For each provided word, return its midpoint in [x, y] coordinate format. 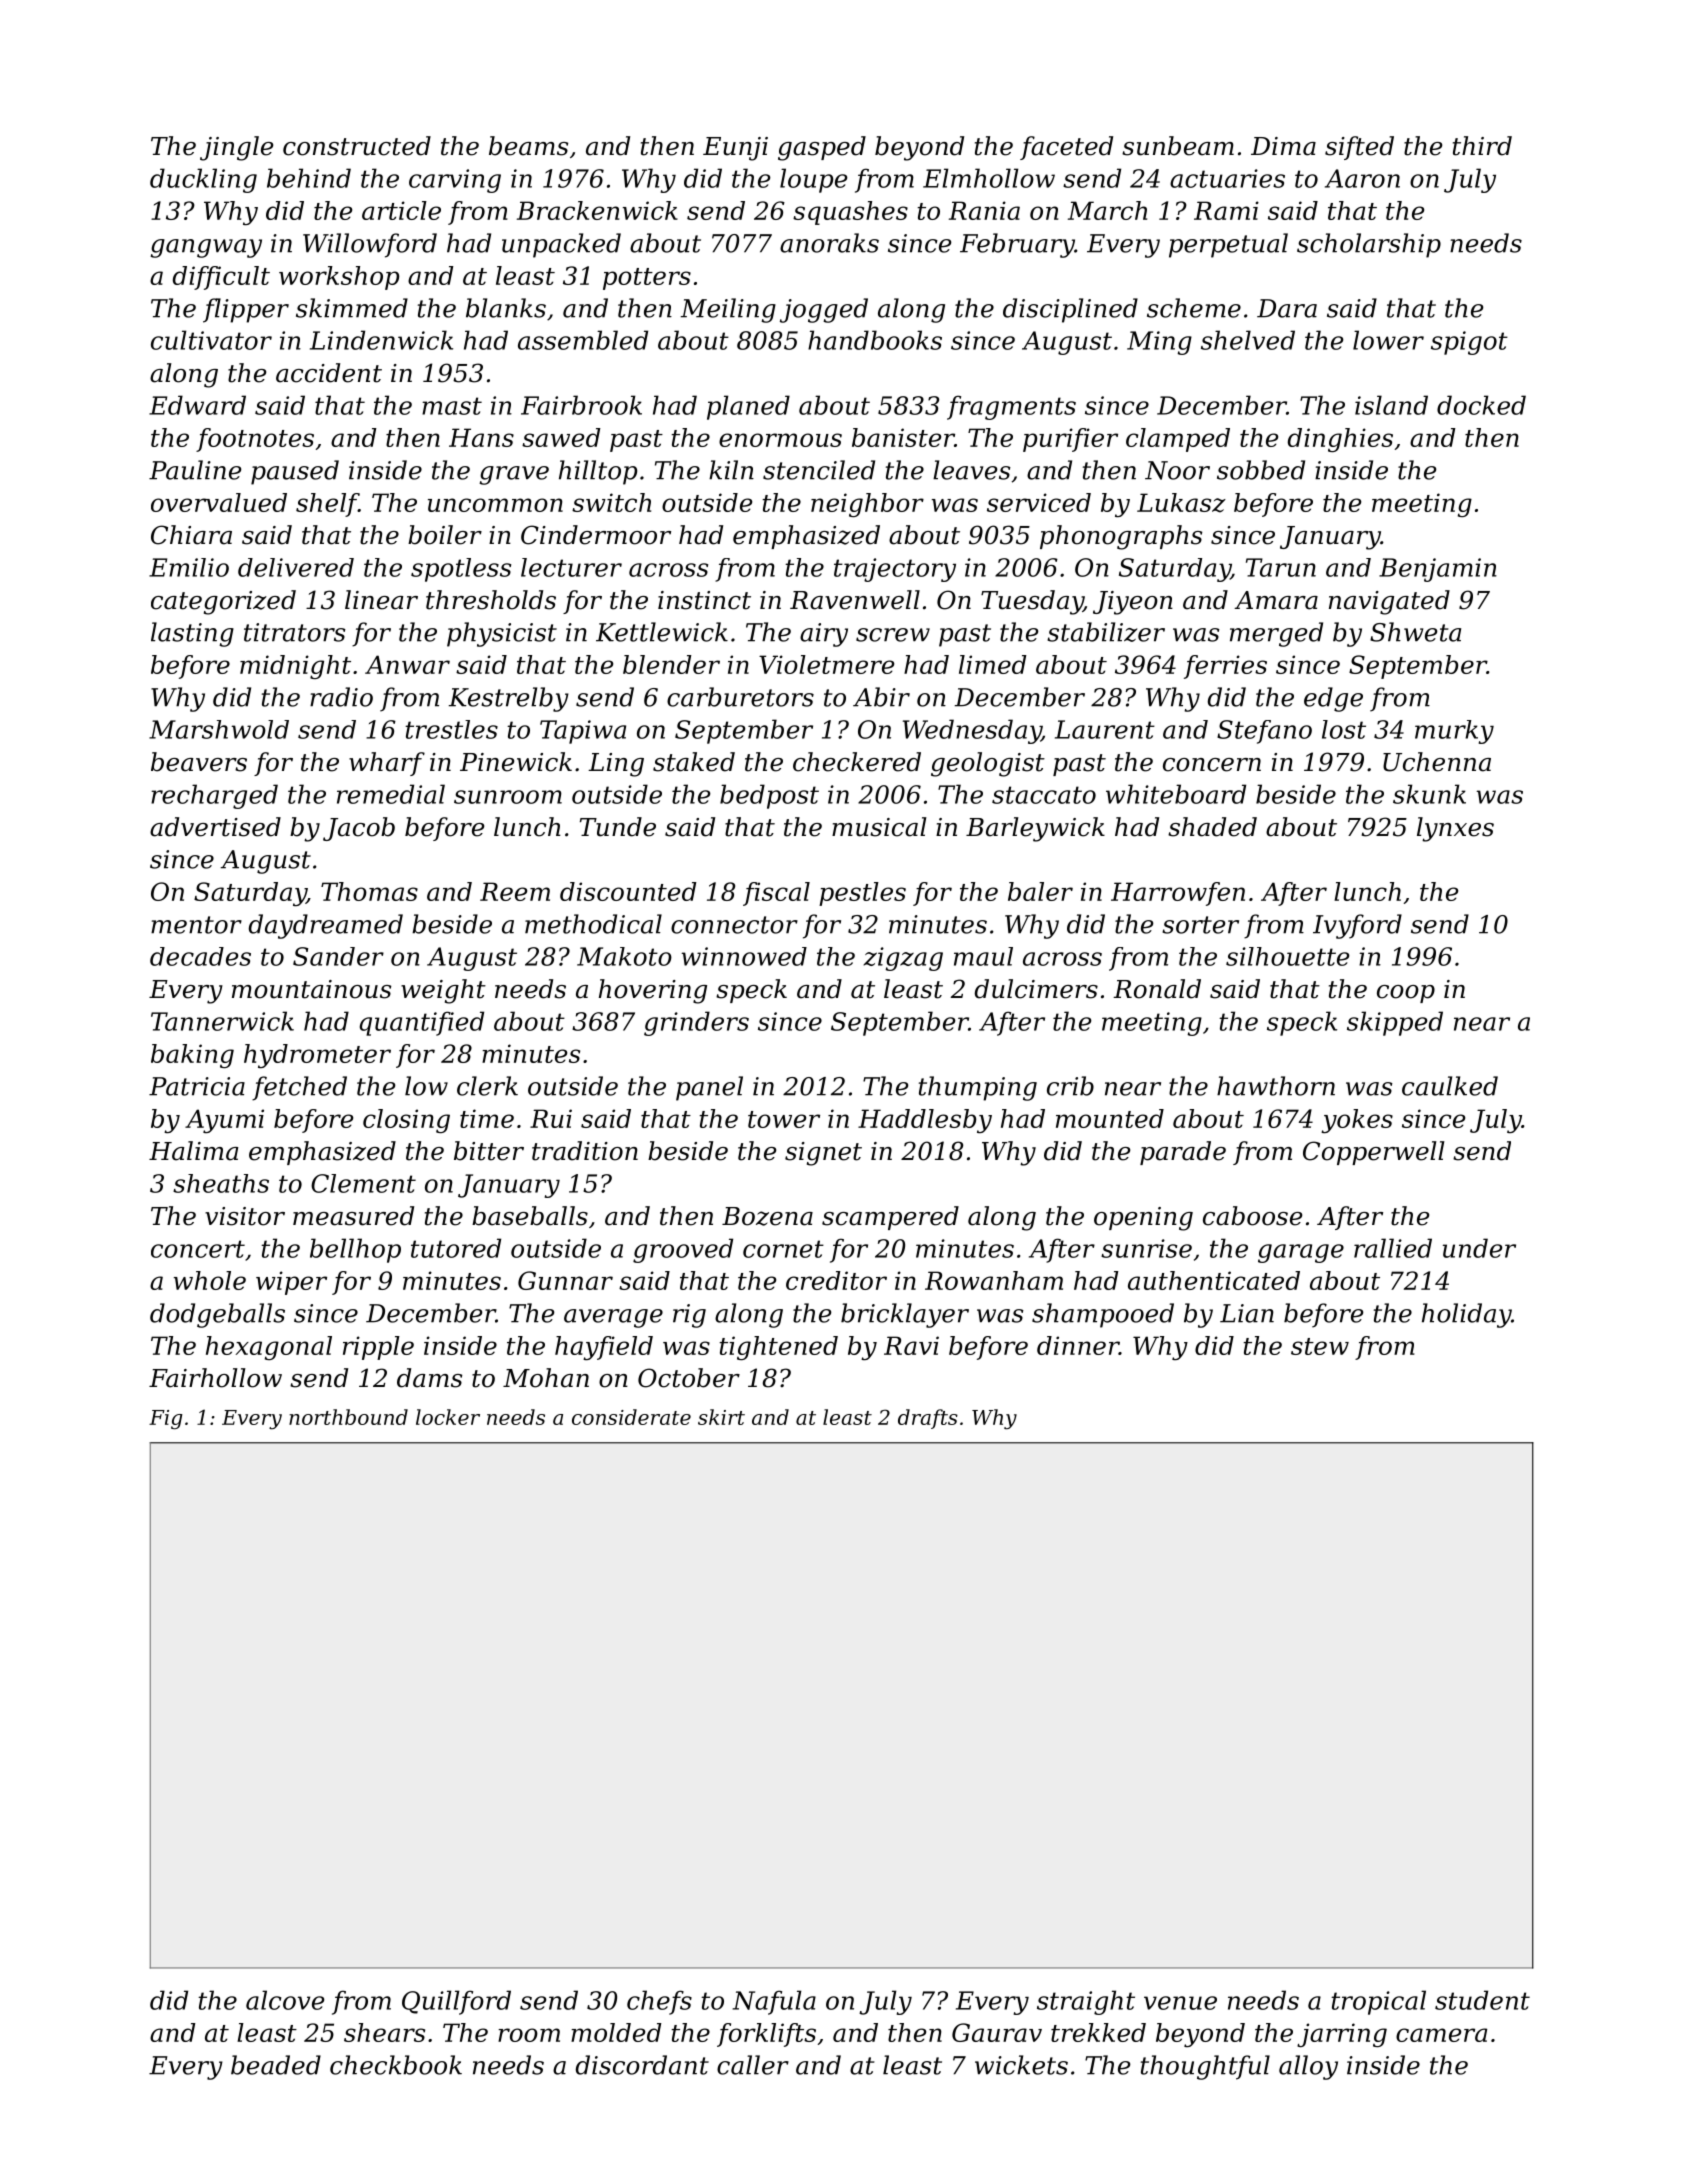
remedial [391, 794]
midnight [295, 667]
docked [1481, 405]
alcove [285, 2000]
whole [210, 1280]
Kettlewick [662, 632]
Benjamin [1438, 570]
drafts [928, 1419]
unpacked [561, 245]
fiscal [776, 894]
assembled [583, 340]
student [1482, 2000]
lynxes [1455, 829]
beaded [276, 2065]
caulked [1450, 1086]
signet [823, 1154]
